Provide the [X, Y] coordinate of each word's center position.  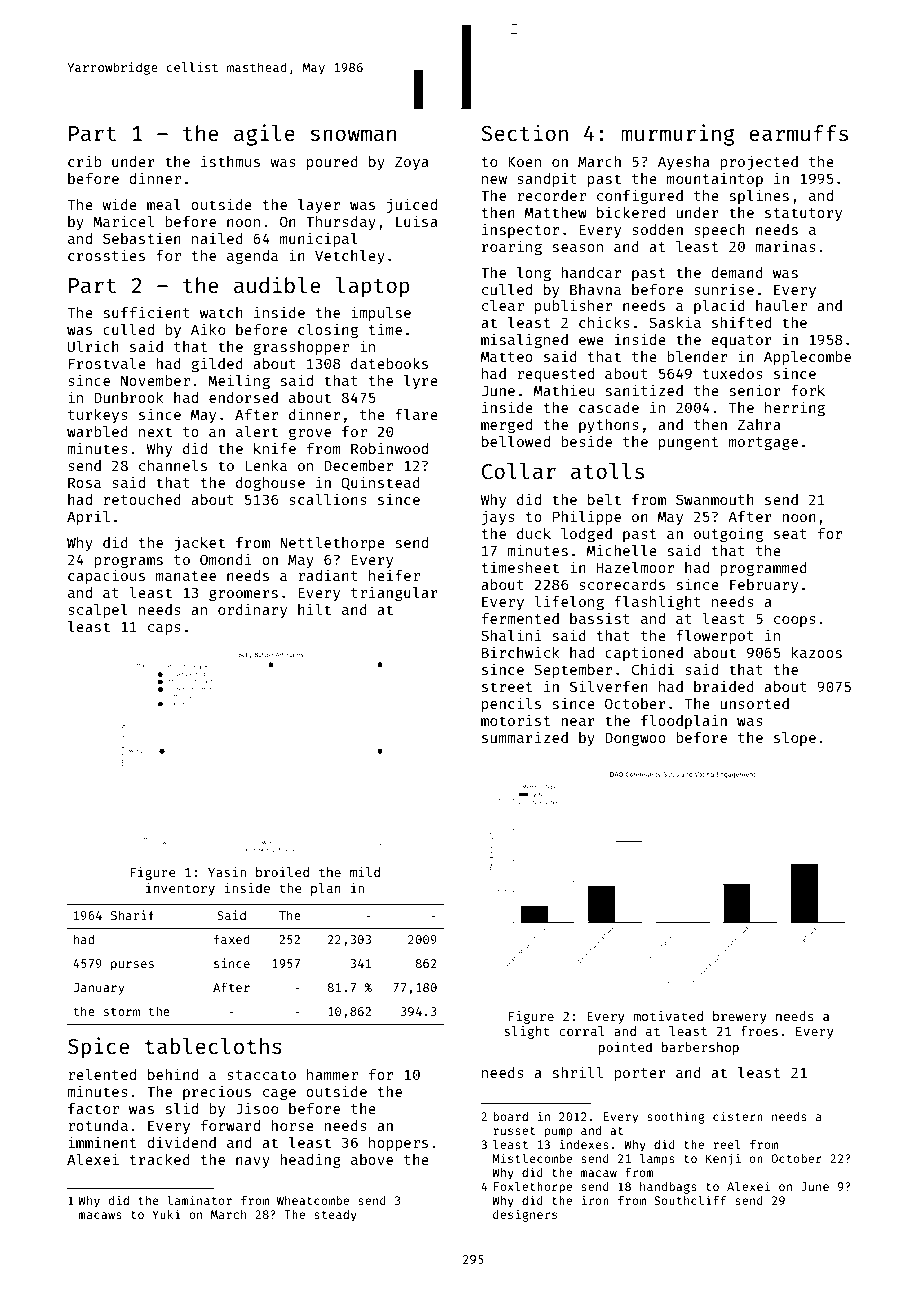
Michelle [622, 550]
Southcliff [690, 1200]
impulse [381, 313]
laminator [199, 1200]
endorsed [243, 397]
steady [335, 1216]
